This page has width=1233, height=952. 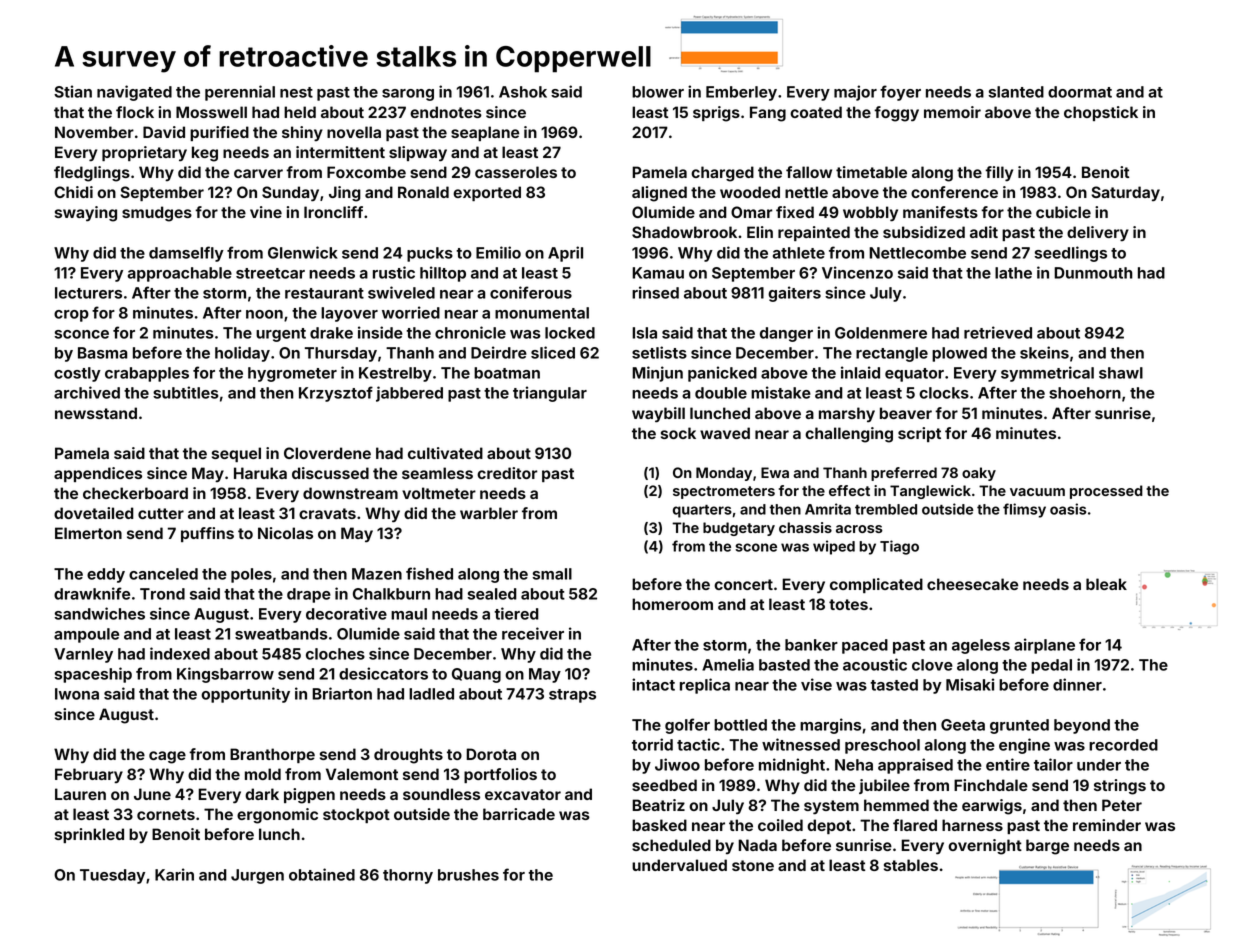 What do you see at coordinates (572, 696) in the page?
I see `straps` at bounding box center [572, 696].
